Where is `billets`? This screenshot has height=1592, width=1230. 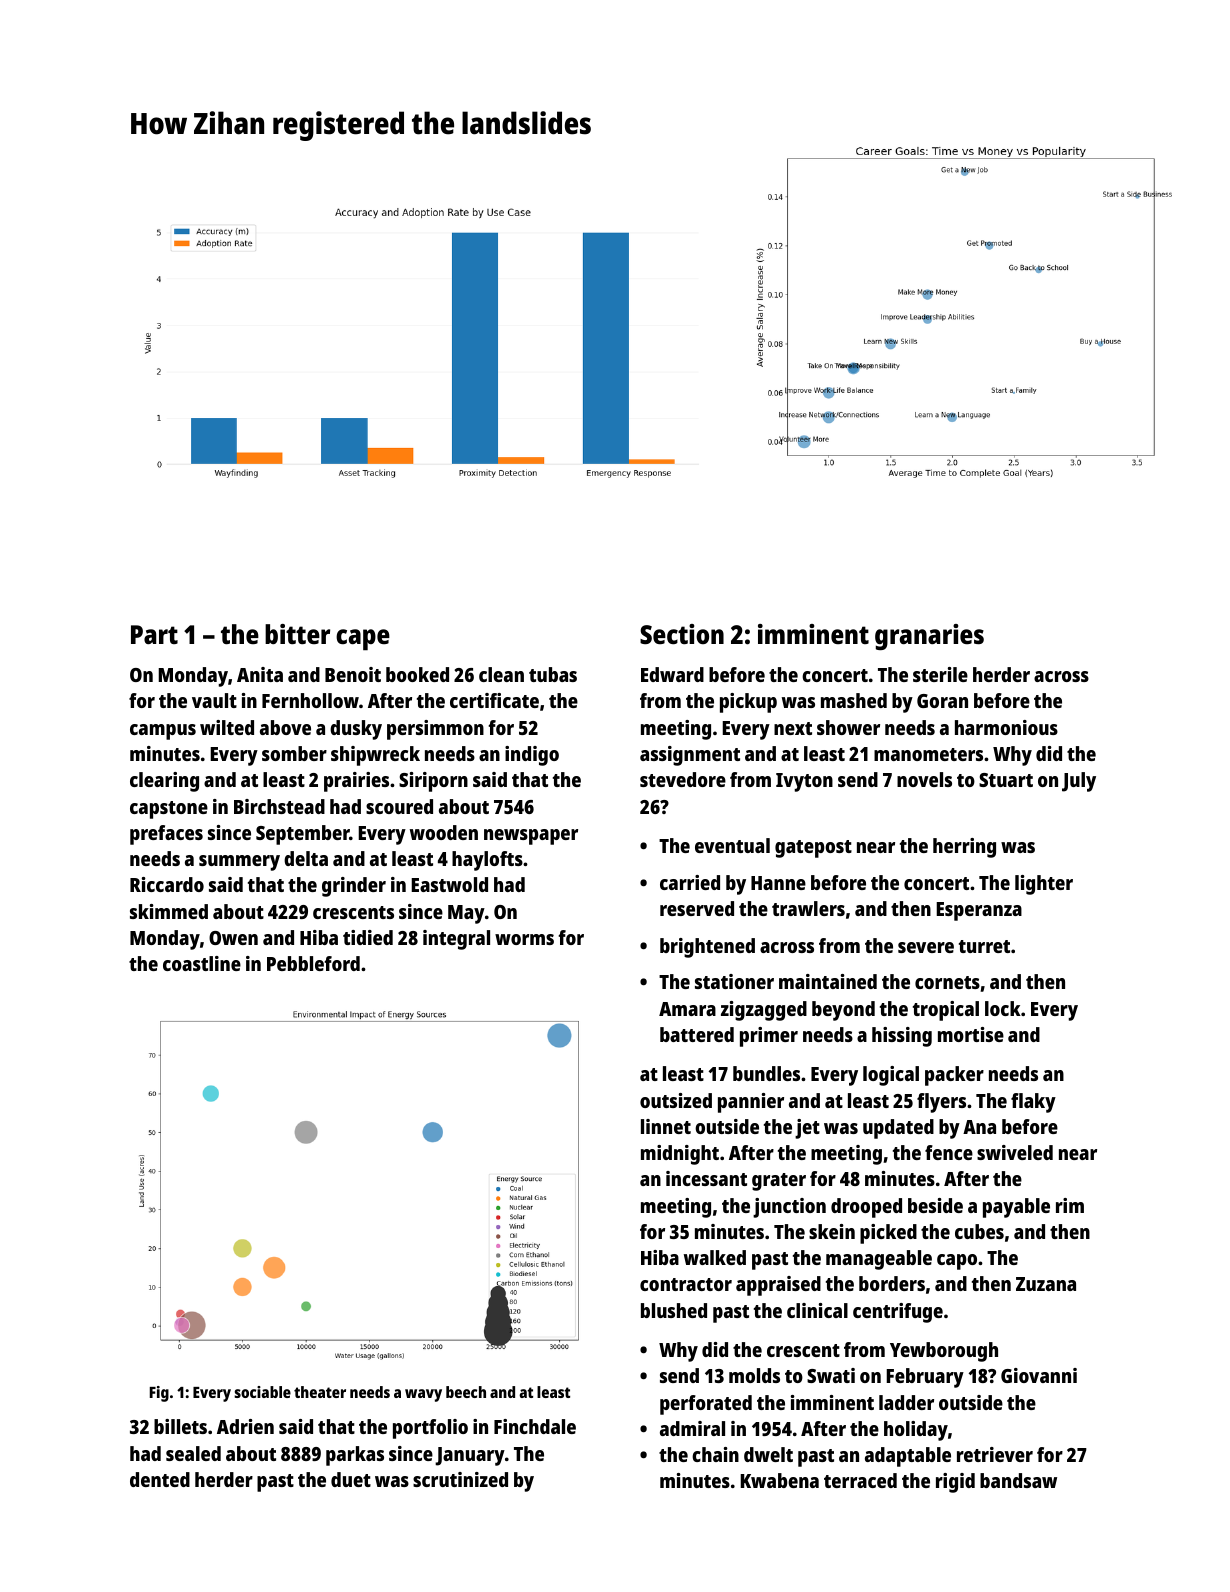
billets is located at coordinates (180, 1426).
